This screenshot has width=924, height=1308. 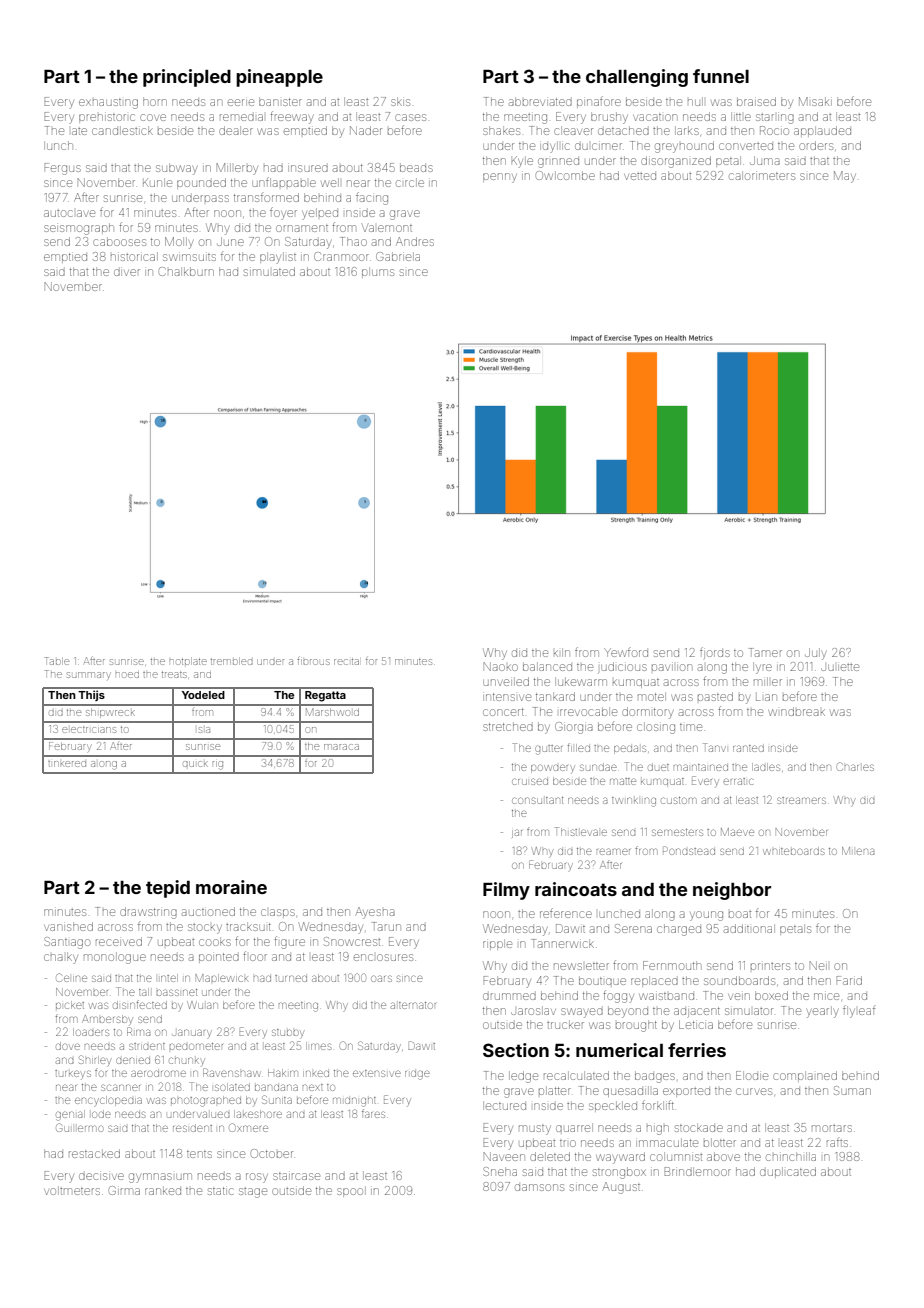 I want to click on diver, so click(x=127, y=272).
